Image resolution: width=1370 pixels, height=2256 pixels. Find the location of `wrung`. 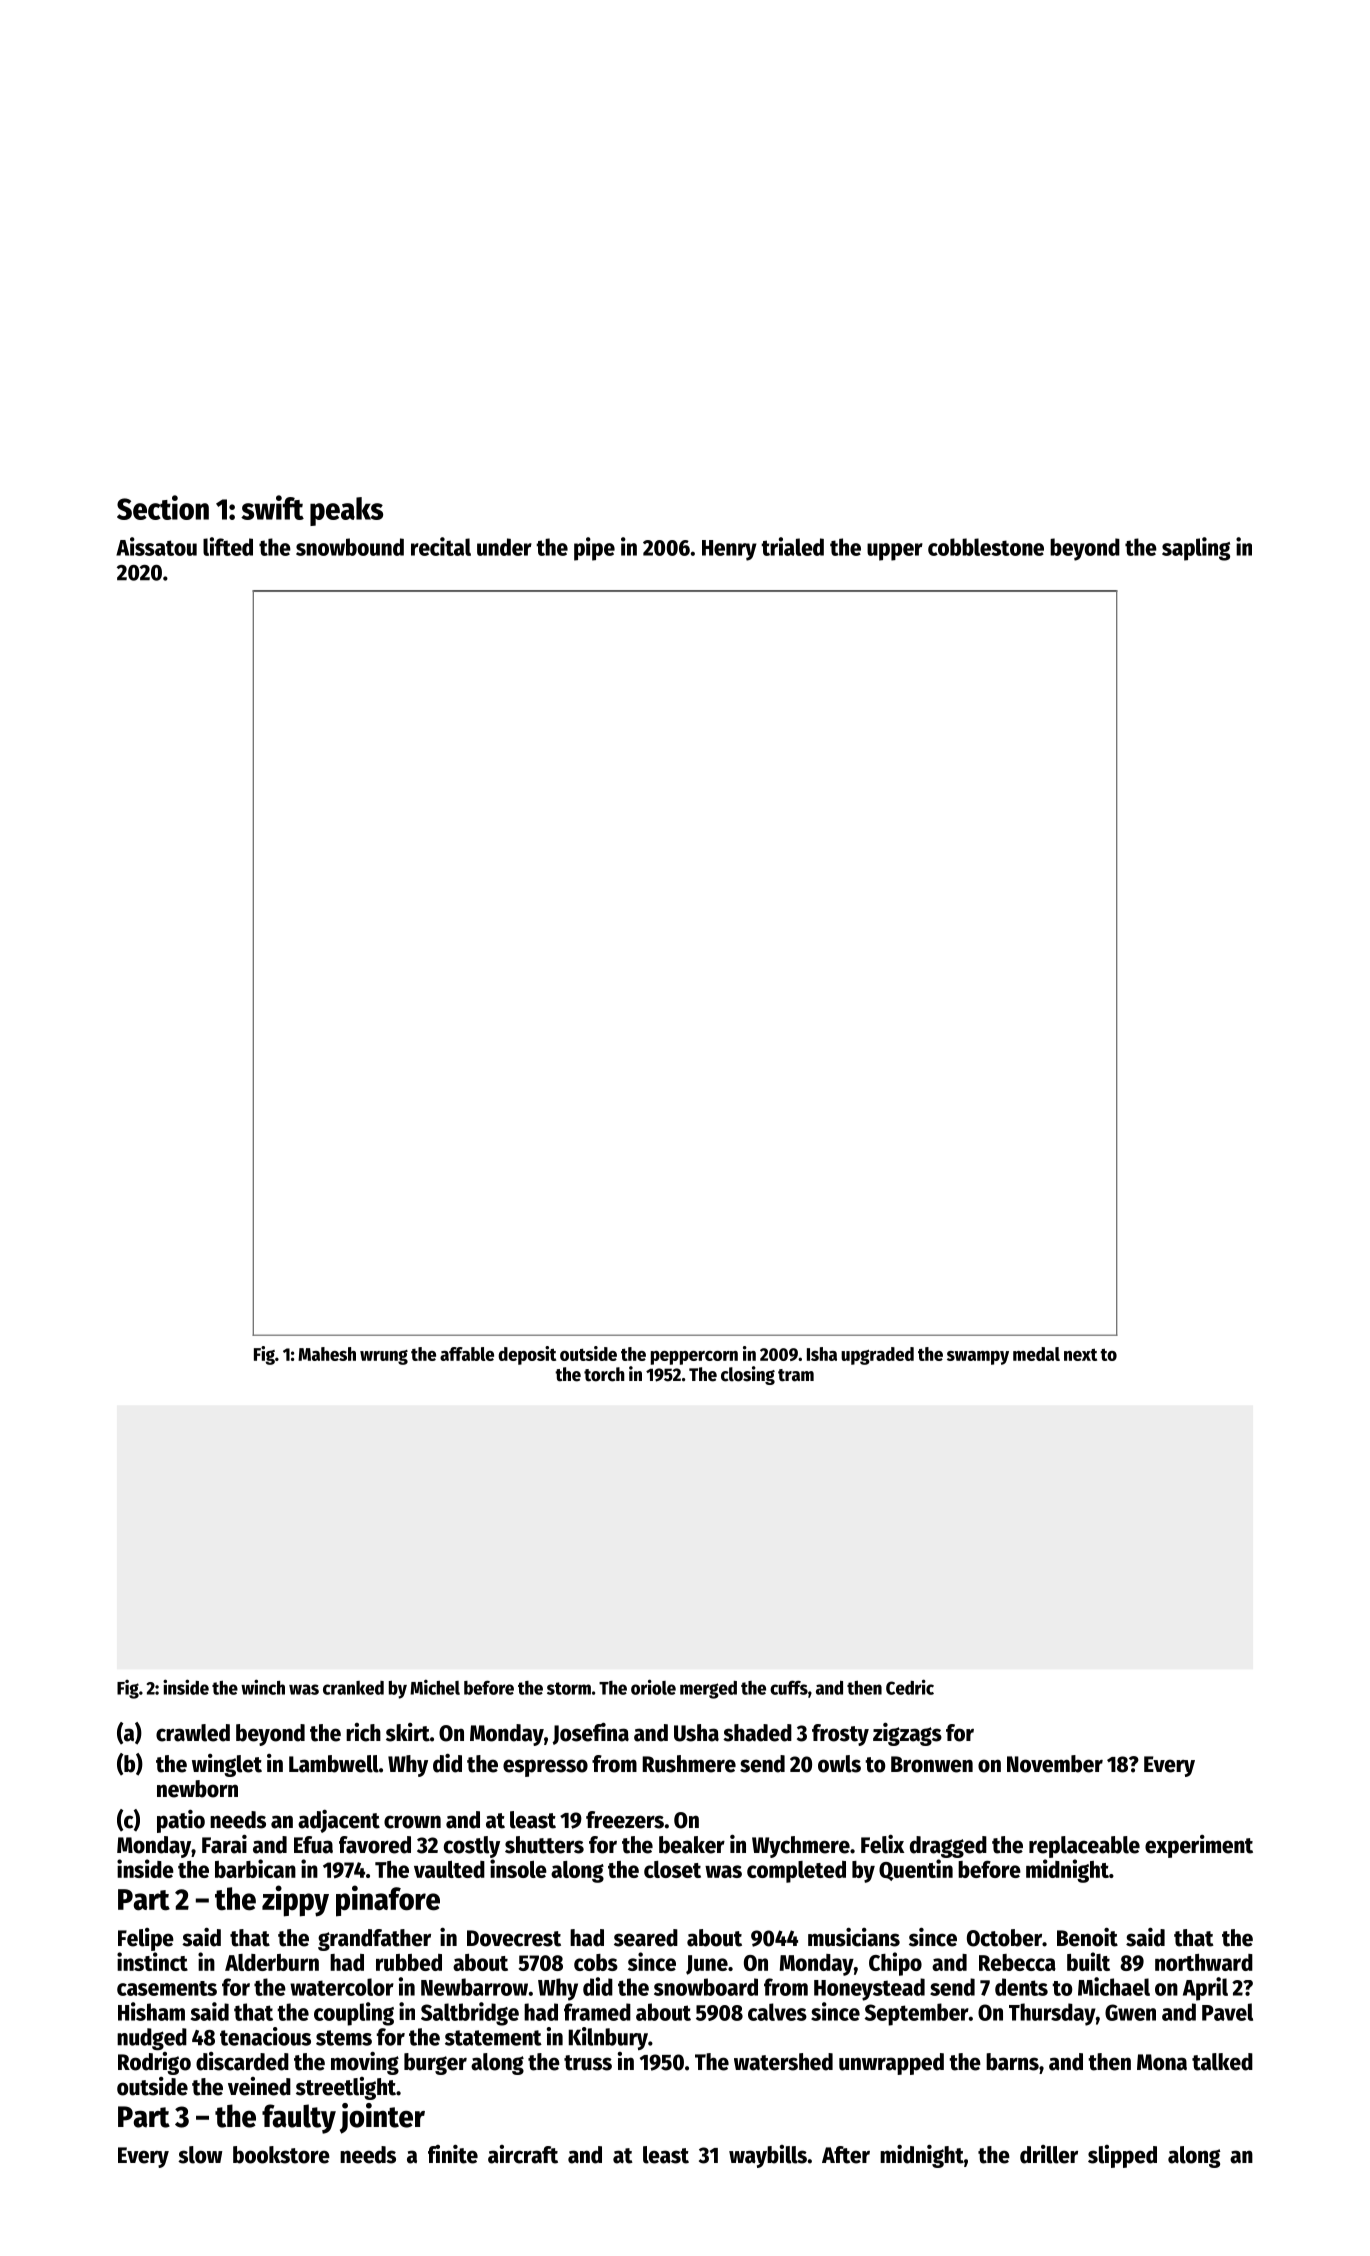

wrung is located at coordinates (384, 1357).
